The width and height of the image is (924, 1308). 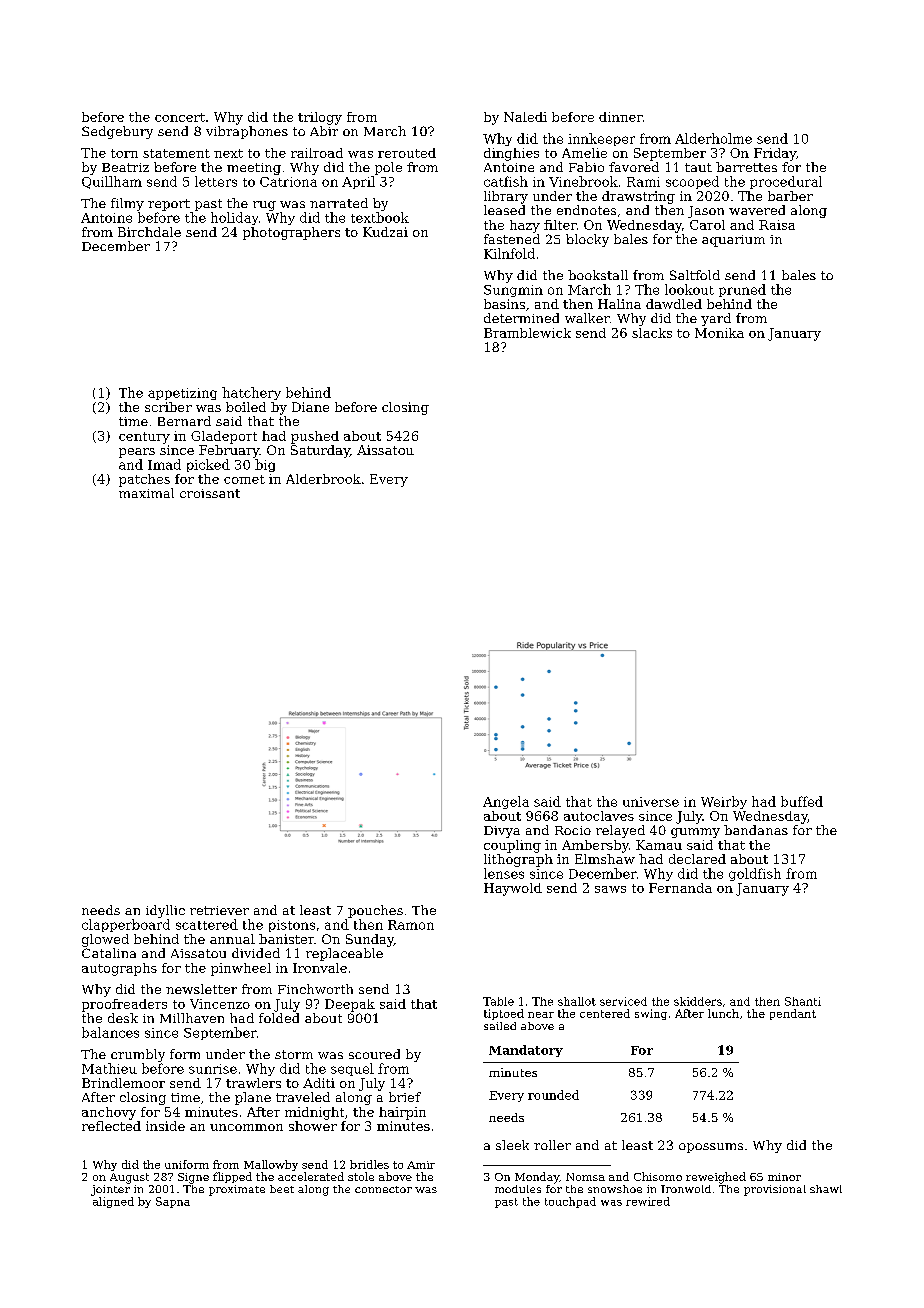 I want to click on Naledi, so click(x=525, y=117).
